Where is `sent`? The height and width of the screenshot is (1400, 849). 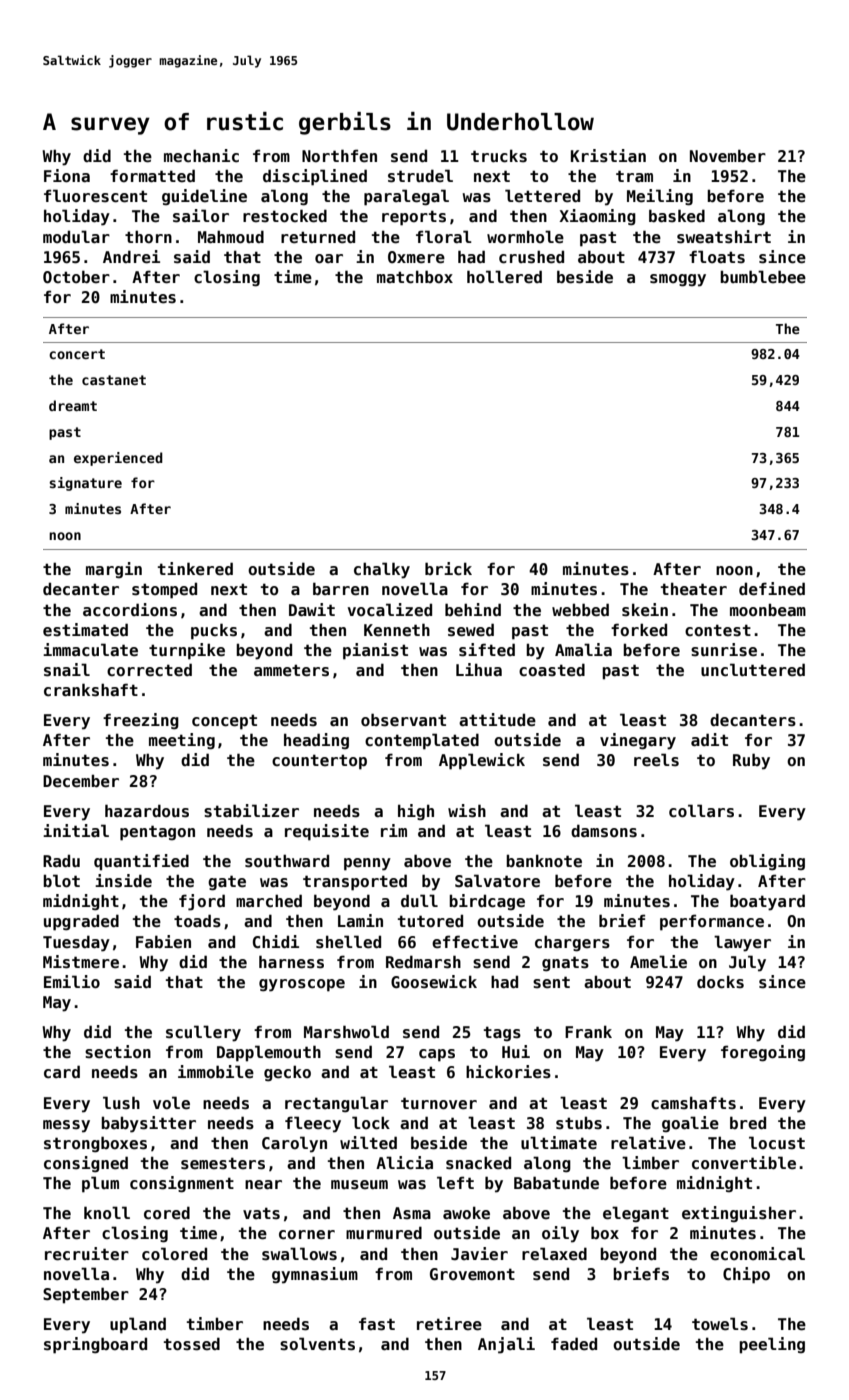
sent is located at coordinates (551, 982).
